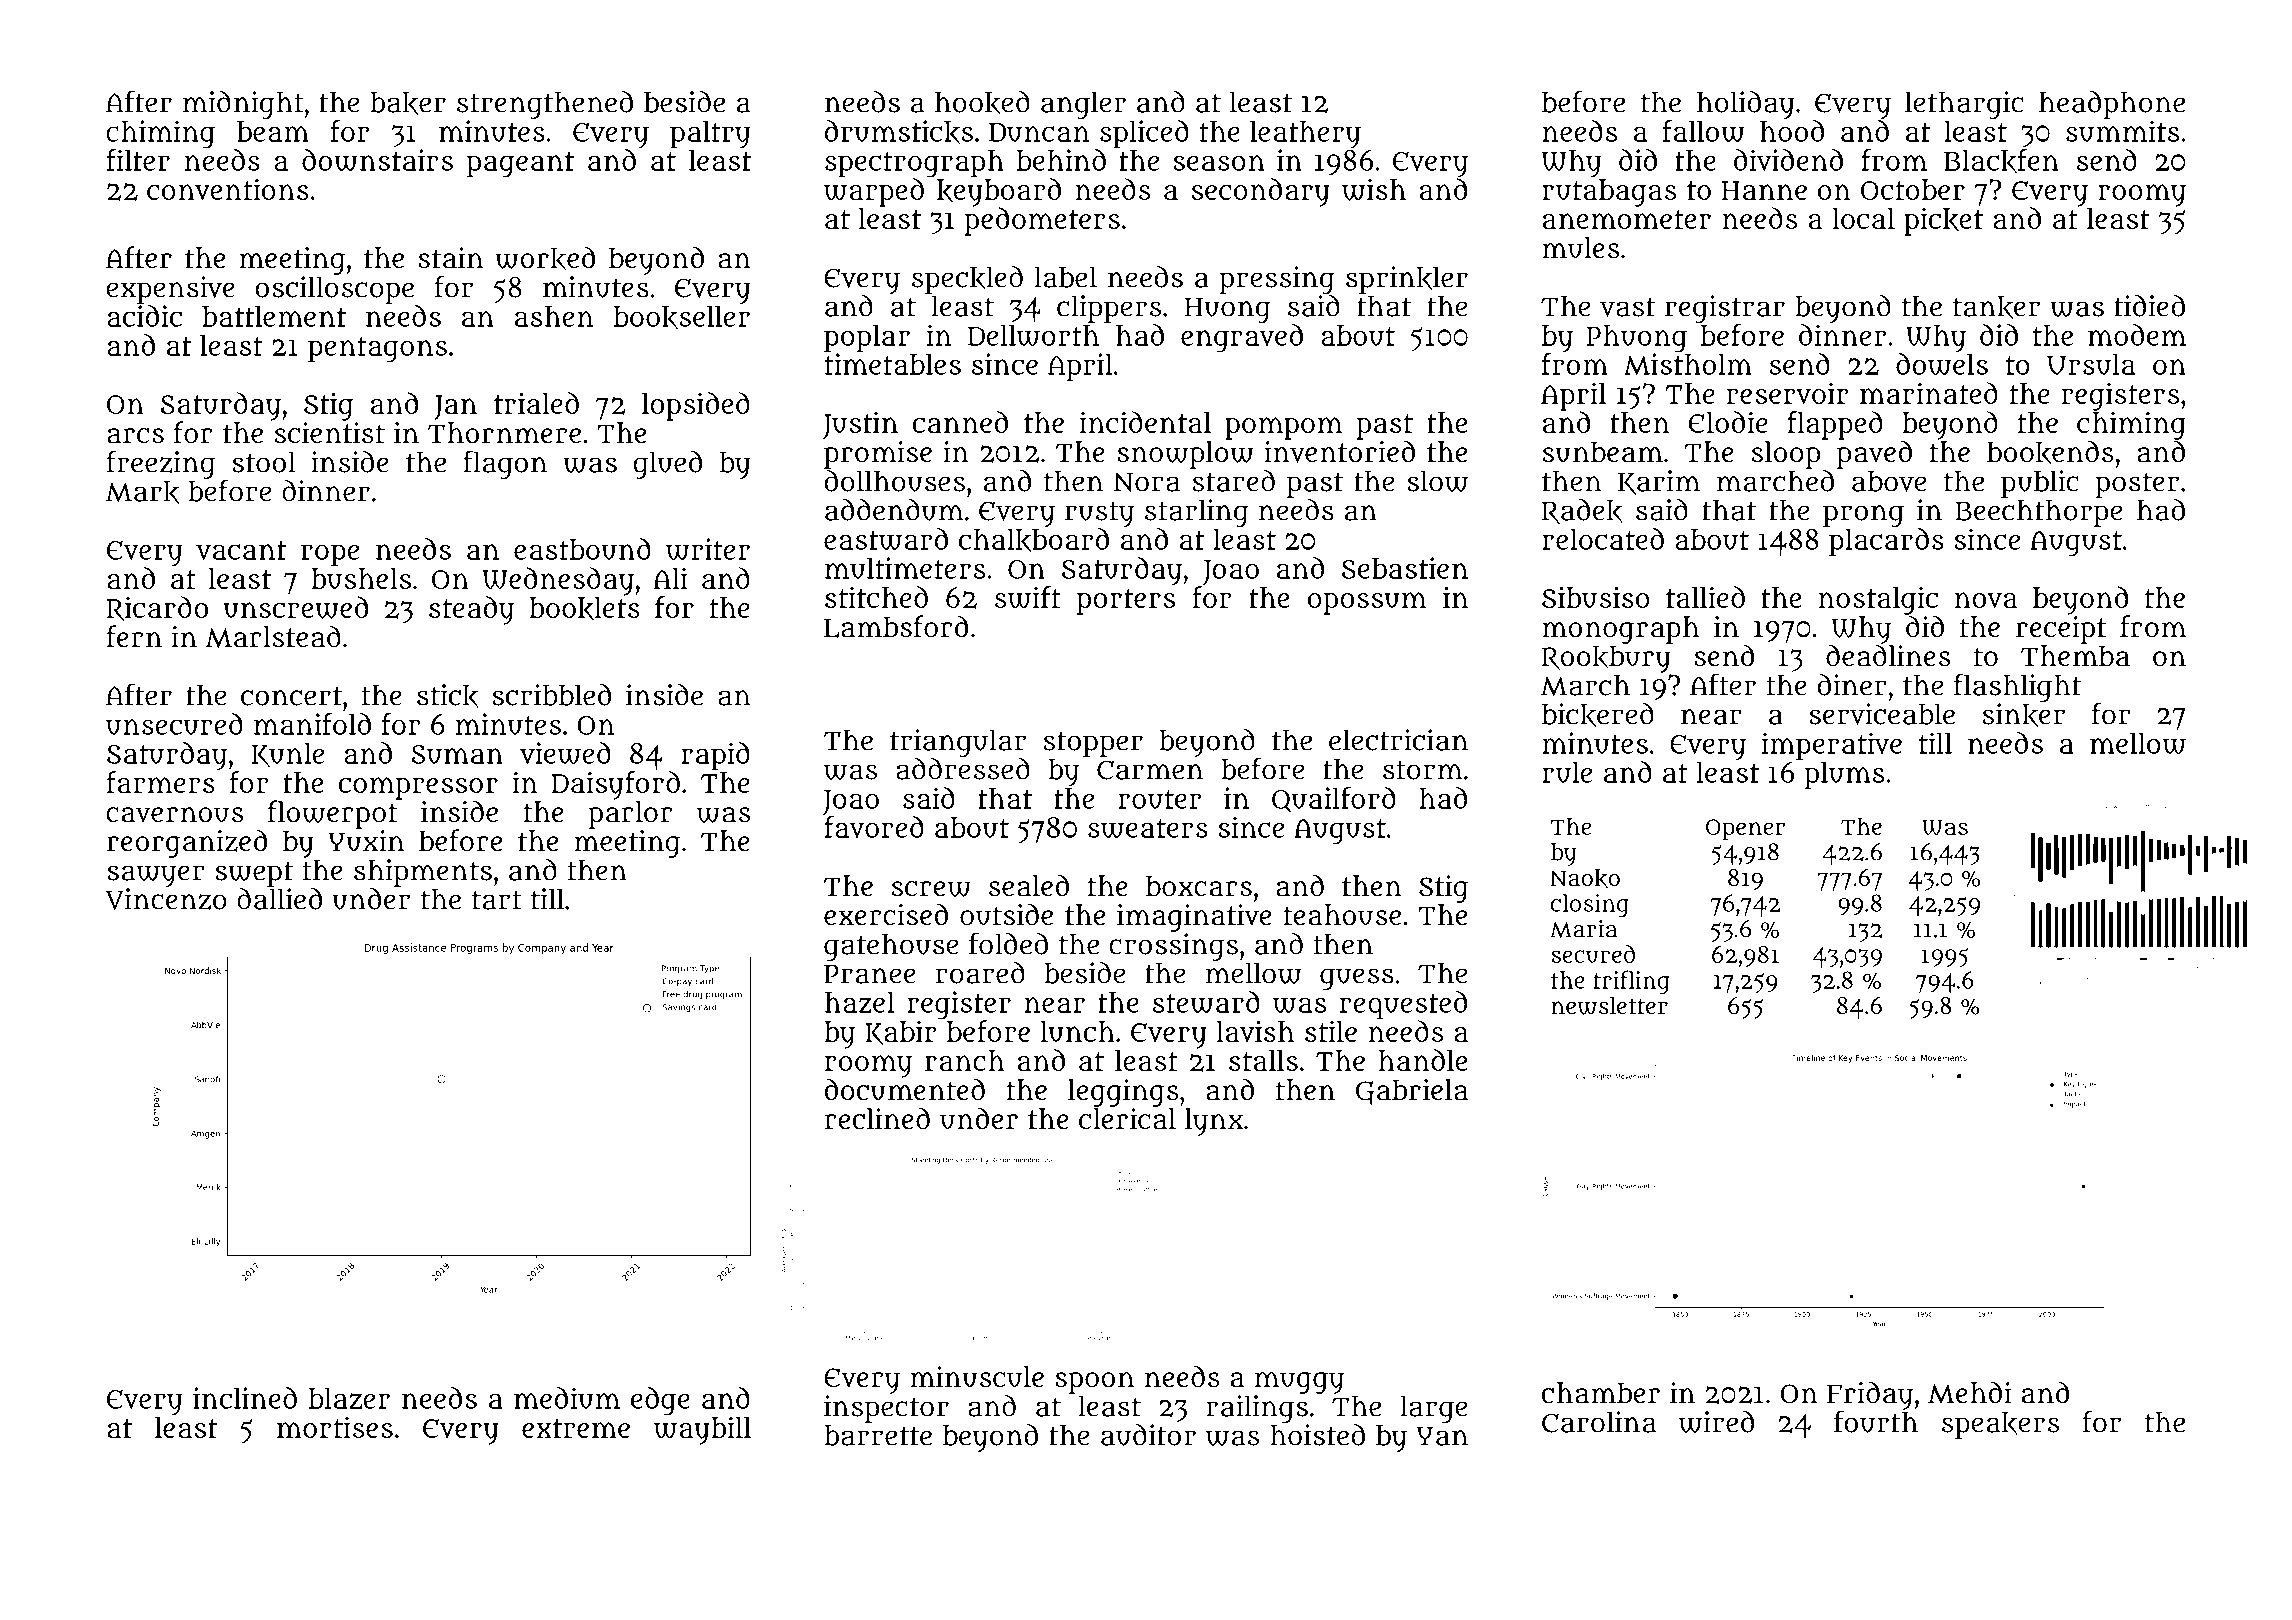 This image has width=2292, height=1620. Describe the element at coordinates (1255, 1031) in the image. I see `lavish` at that location.
